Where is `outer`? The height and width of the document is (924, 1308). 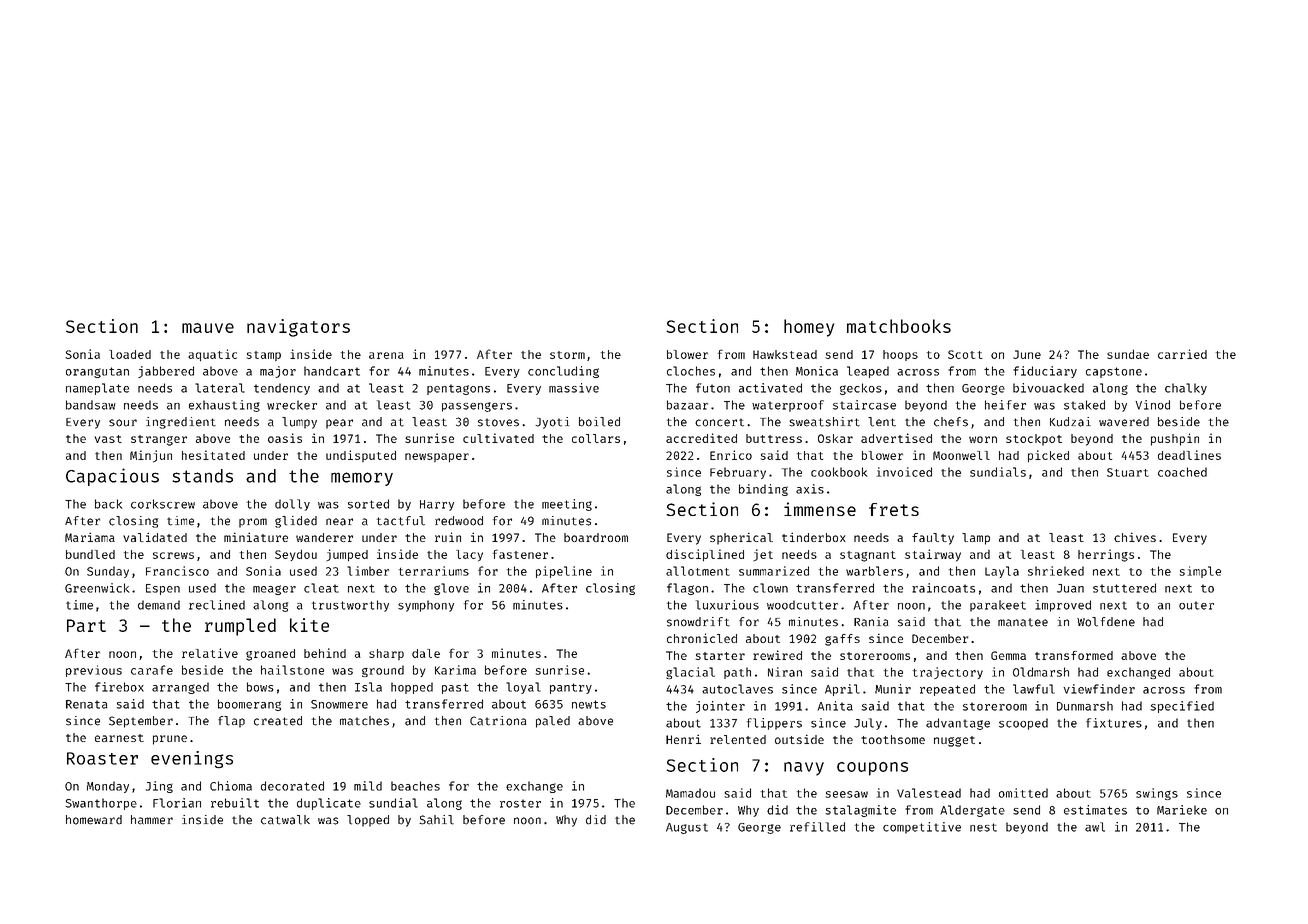
outer is located at coordinates (1196, 605).
